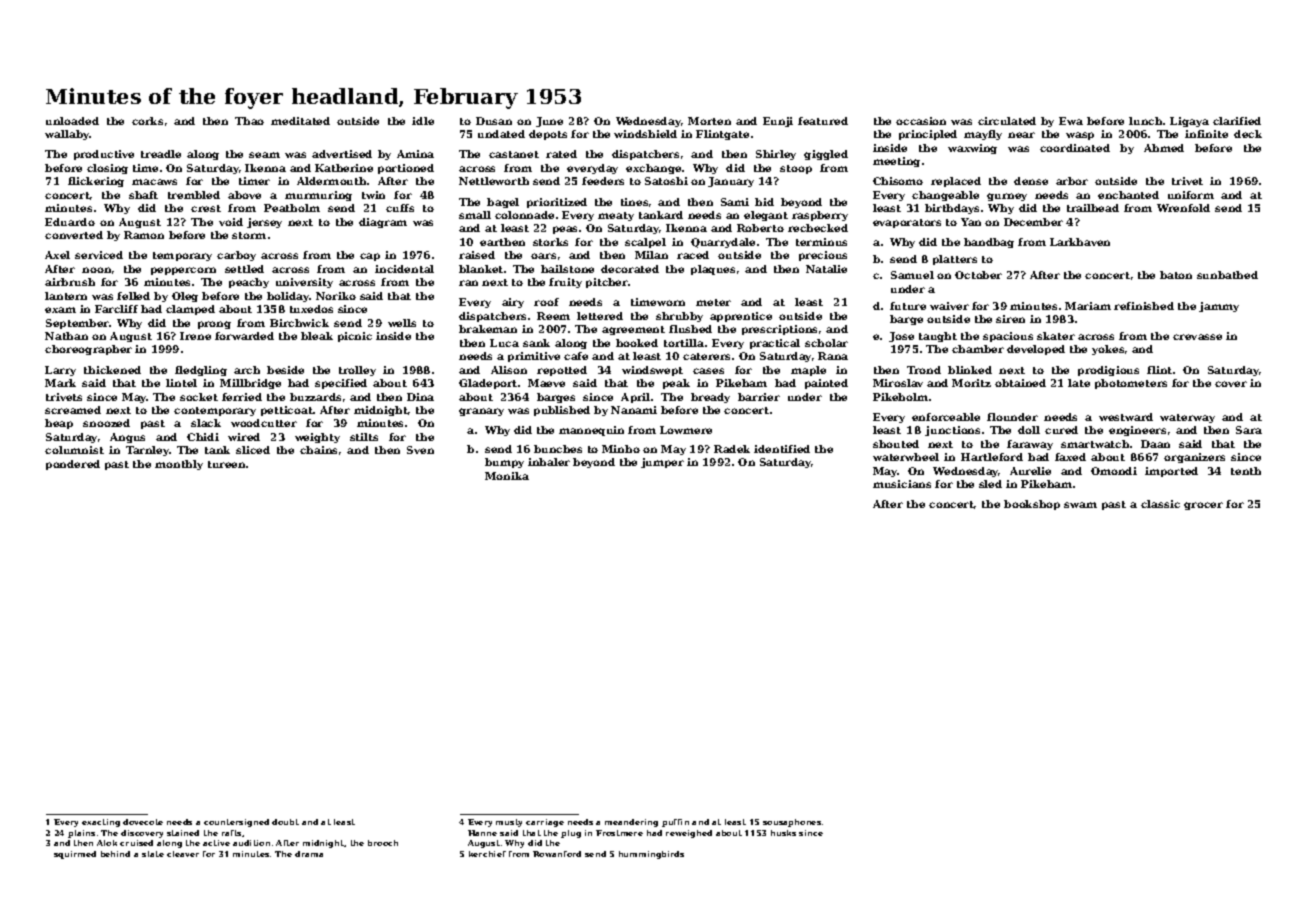 The height and width of the screenshot is (924, 1308). Describe the element at coordinates (1160, 504) in the screenshot. I see `classic` at that location.
